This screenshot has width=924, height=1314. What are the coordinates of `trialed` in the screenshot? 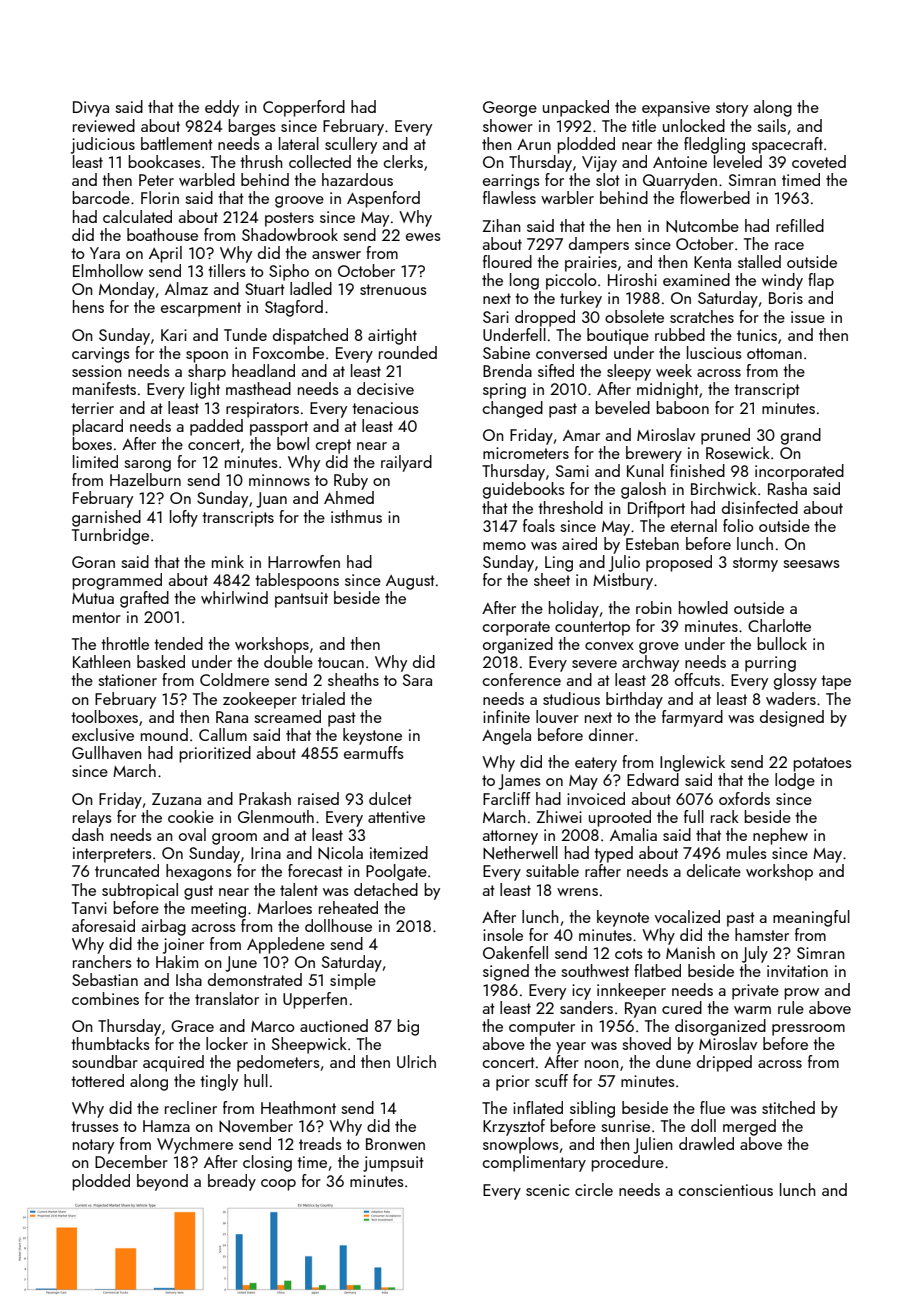 It's located at (323, 698).
